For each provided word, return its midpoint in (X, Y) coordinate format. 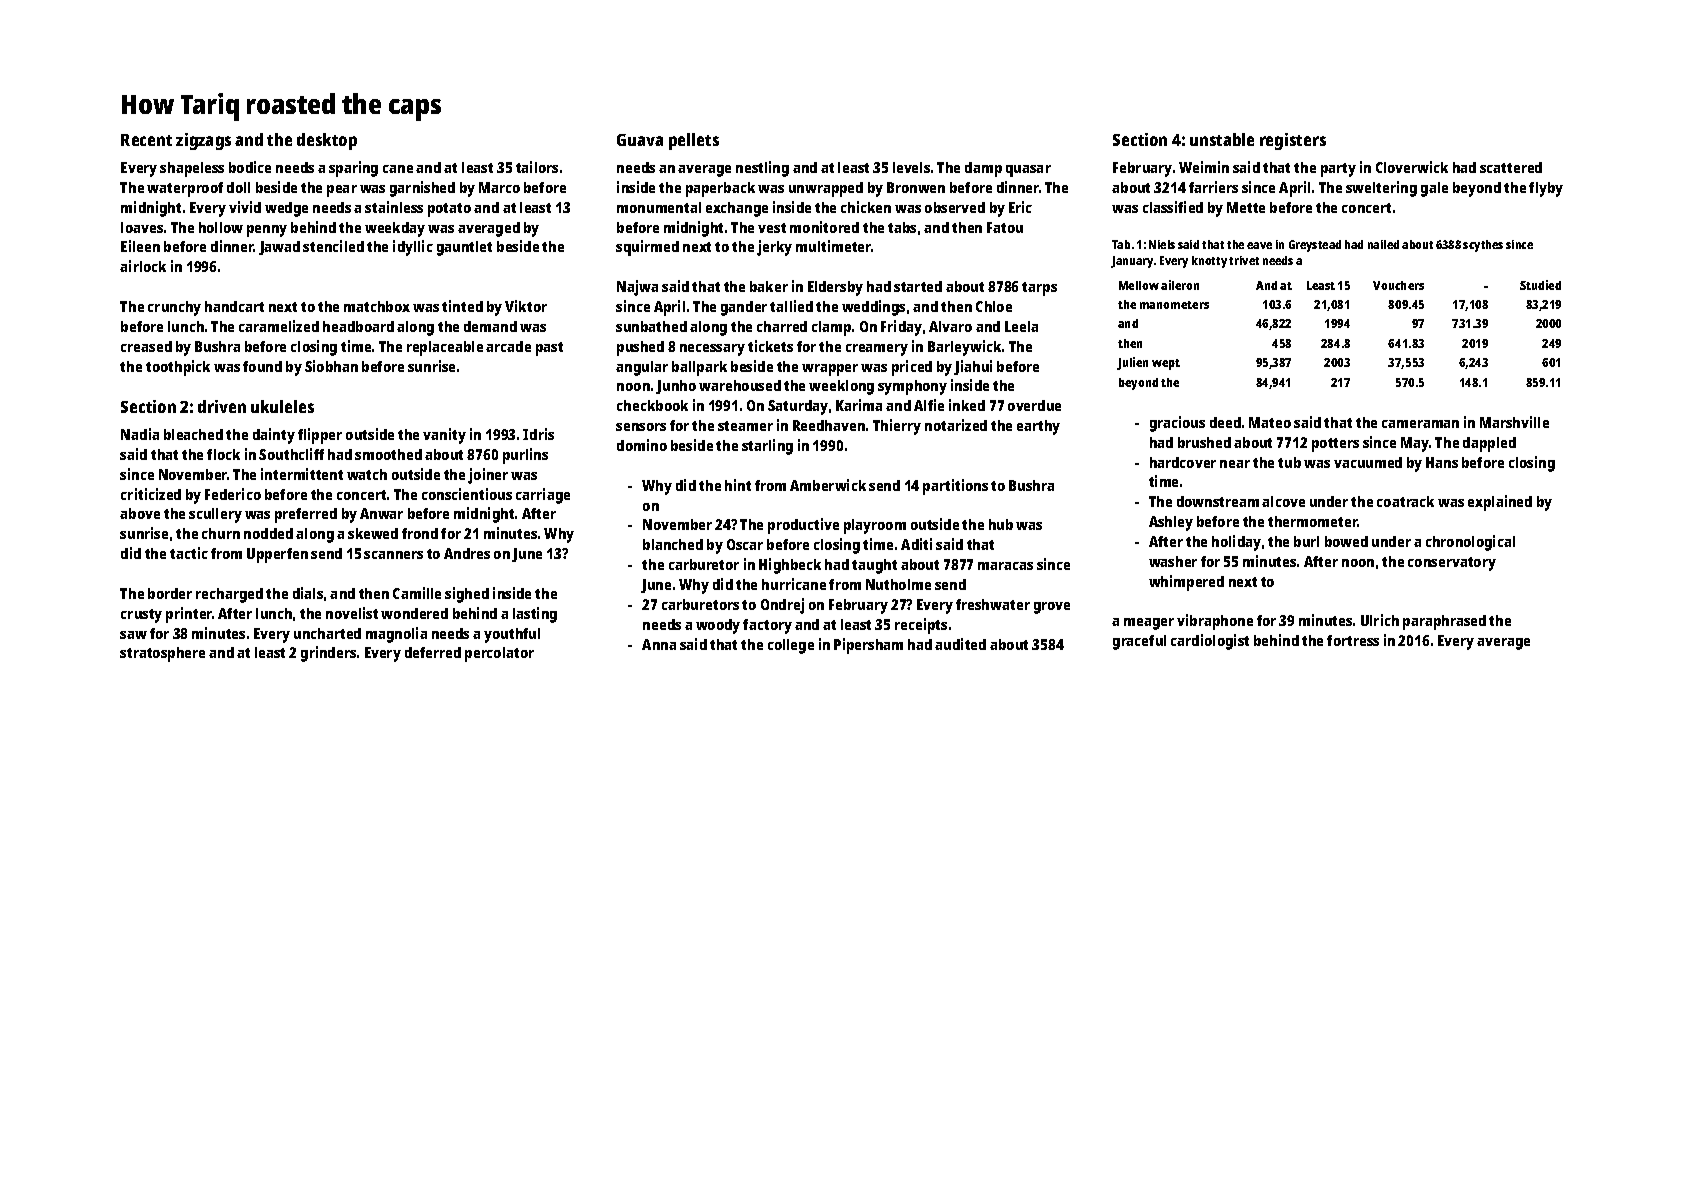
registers (1293, 141)
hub (1001, 524)
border (170, 593)
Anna (659, 644)
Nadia (140, 434)
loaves (142, 227)
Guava (640, 140)
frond (420, 533)
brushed (1204, 442)
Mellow (1139, 285)
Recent (146, 140)
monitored (824, 227)
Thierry (897, 427)
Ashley (1171, 523)
